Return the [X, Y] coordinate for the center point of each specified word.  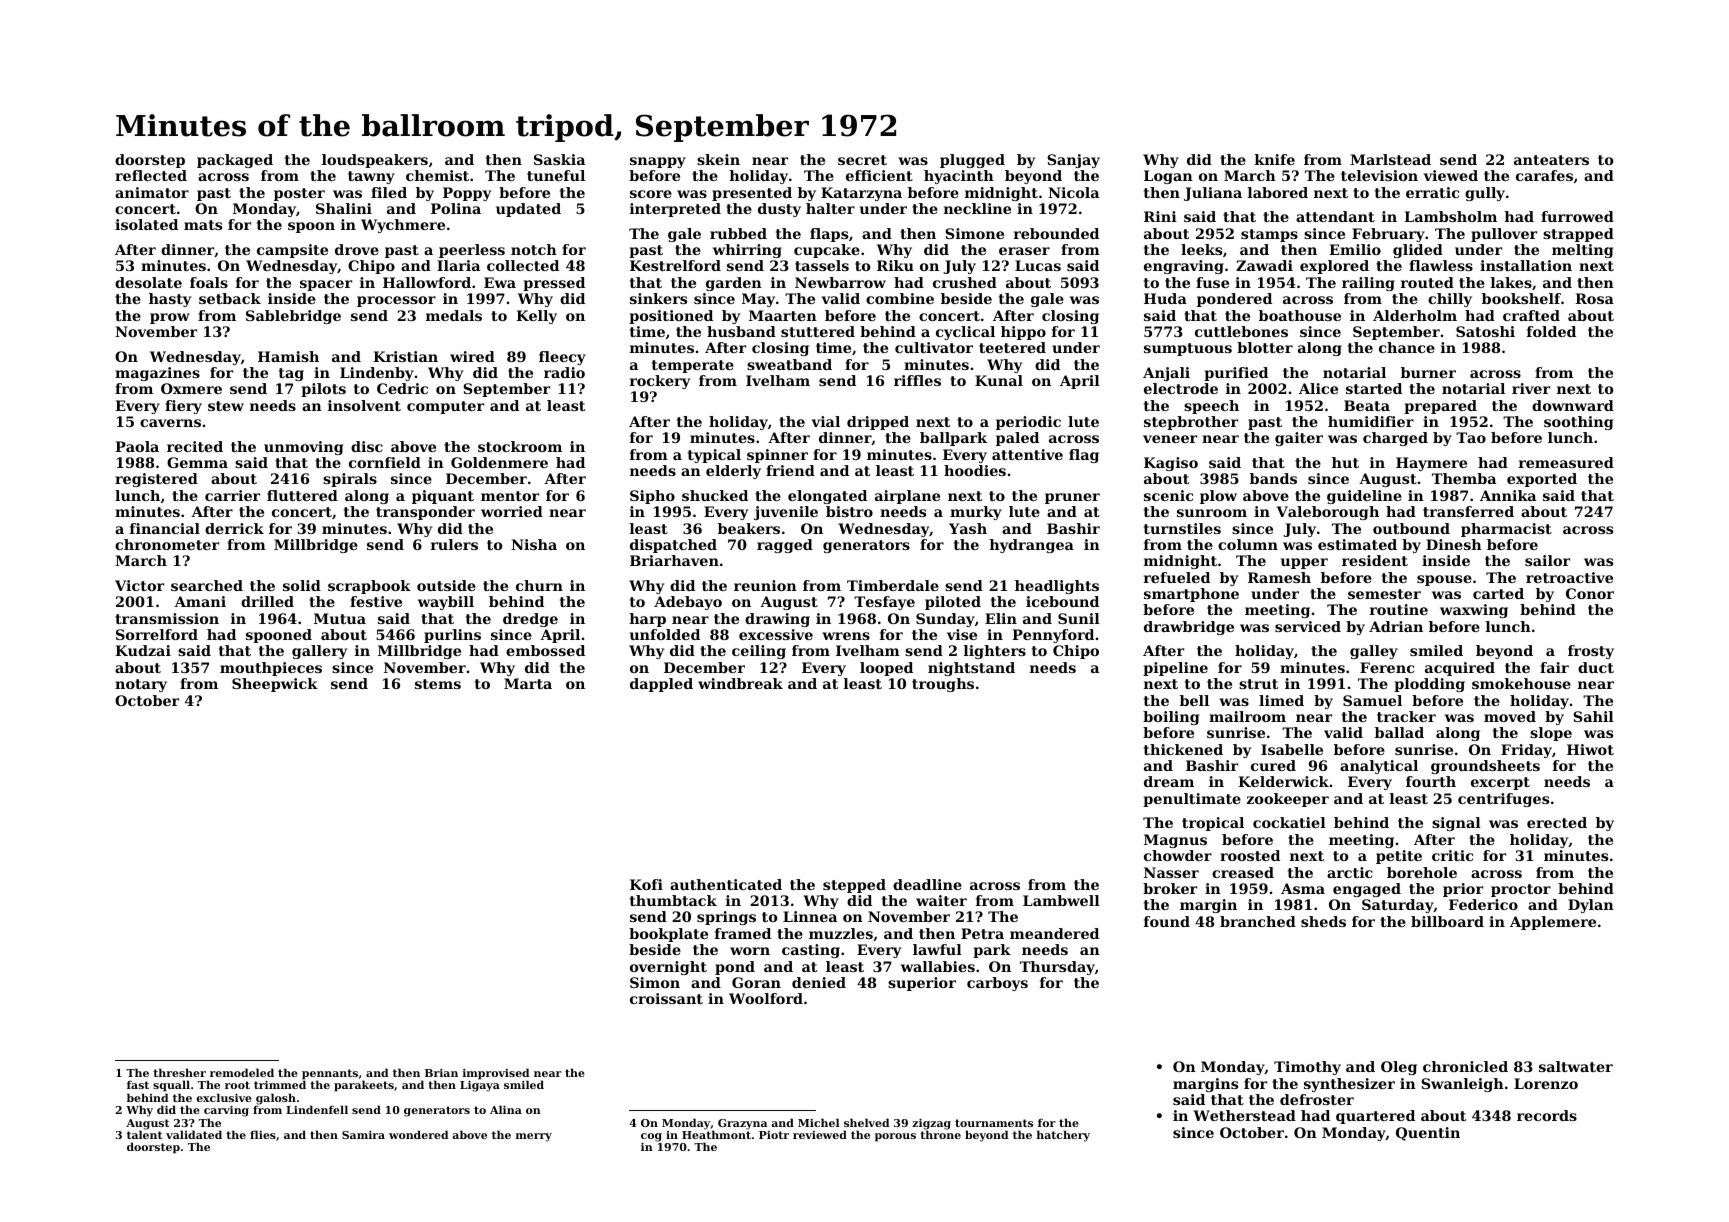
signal [1456, 824]
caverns [170, 423]
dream [1169, 781]
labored [1278, 192]
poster [299, 194]
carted [1498, 593]
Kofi [646, 884]
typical [714, 456]
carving [226, 1111]
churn [539, 585]
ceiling [759, 652]
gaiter [1299, 439]
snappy [658, 162]
